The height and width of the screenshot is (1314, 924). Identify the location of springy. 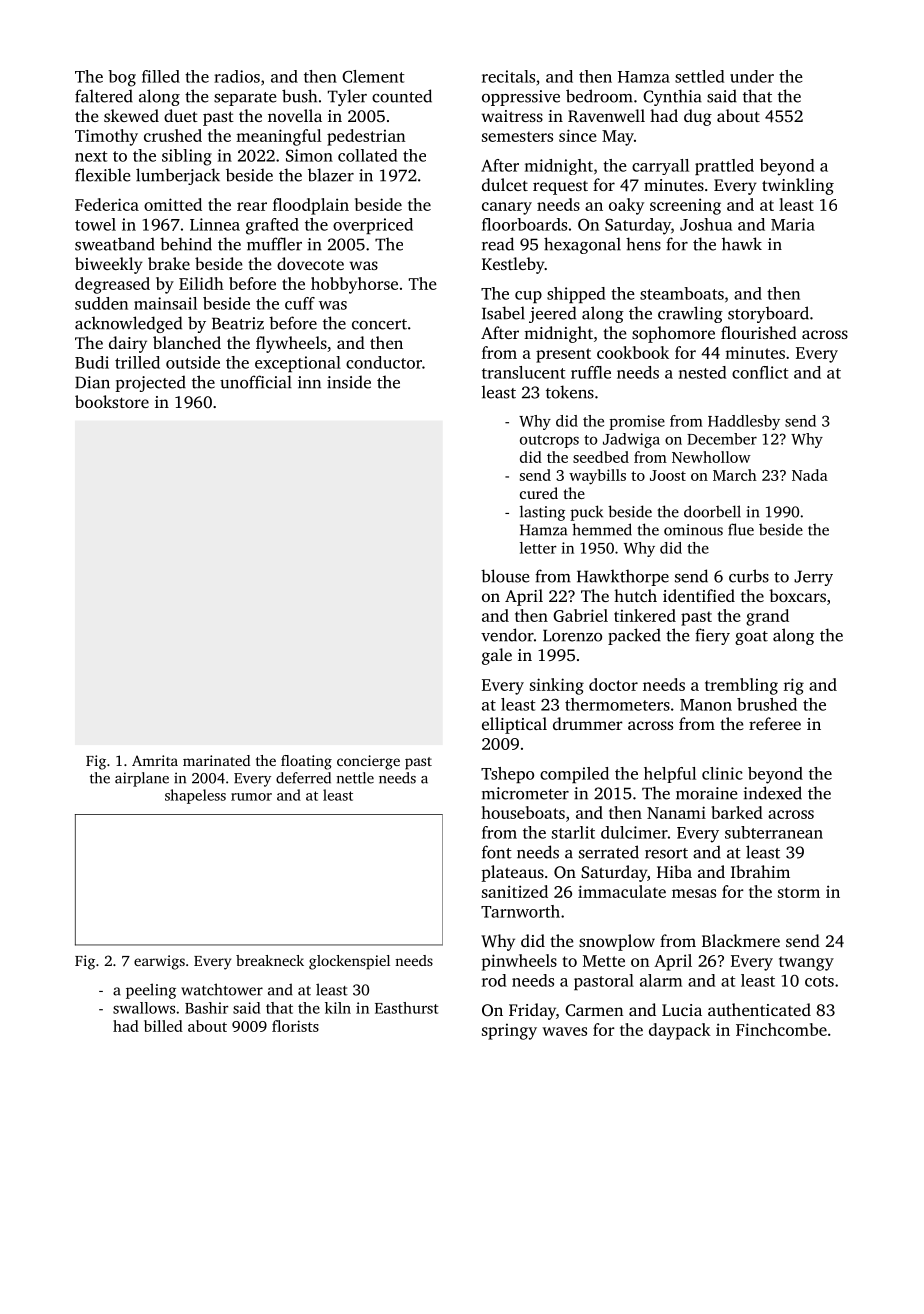
(509, 1032).
